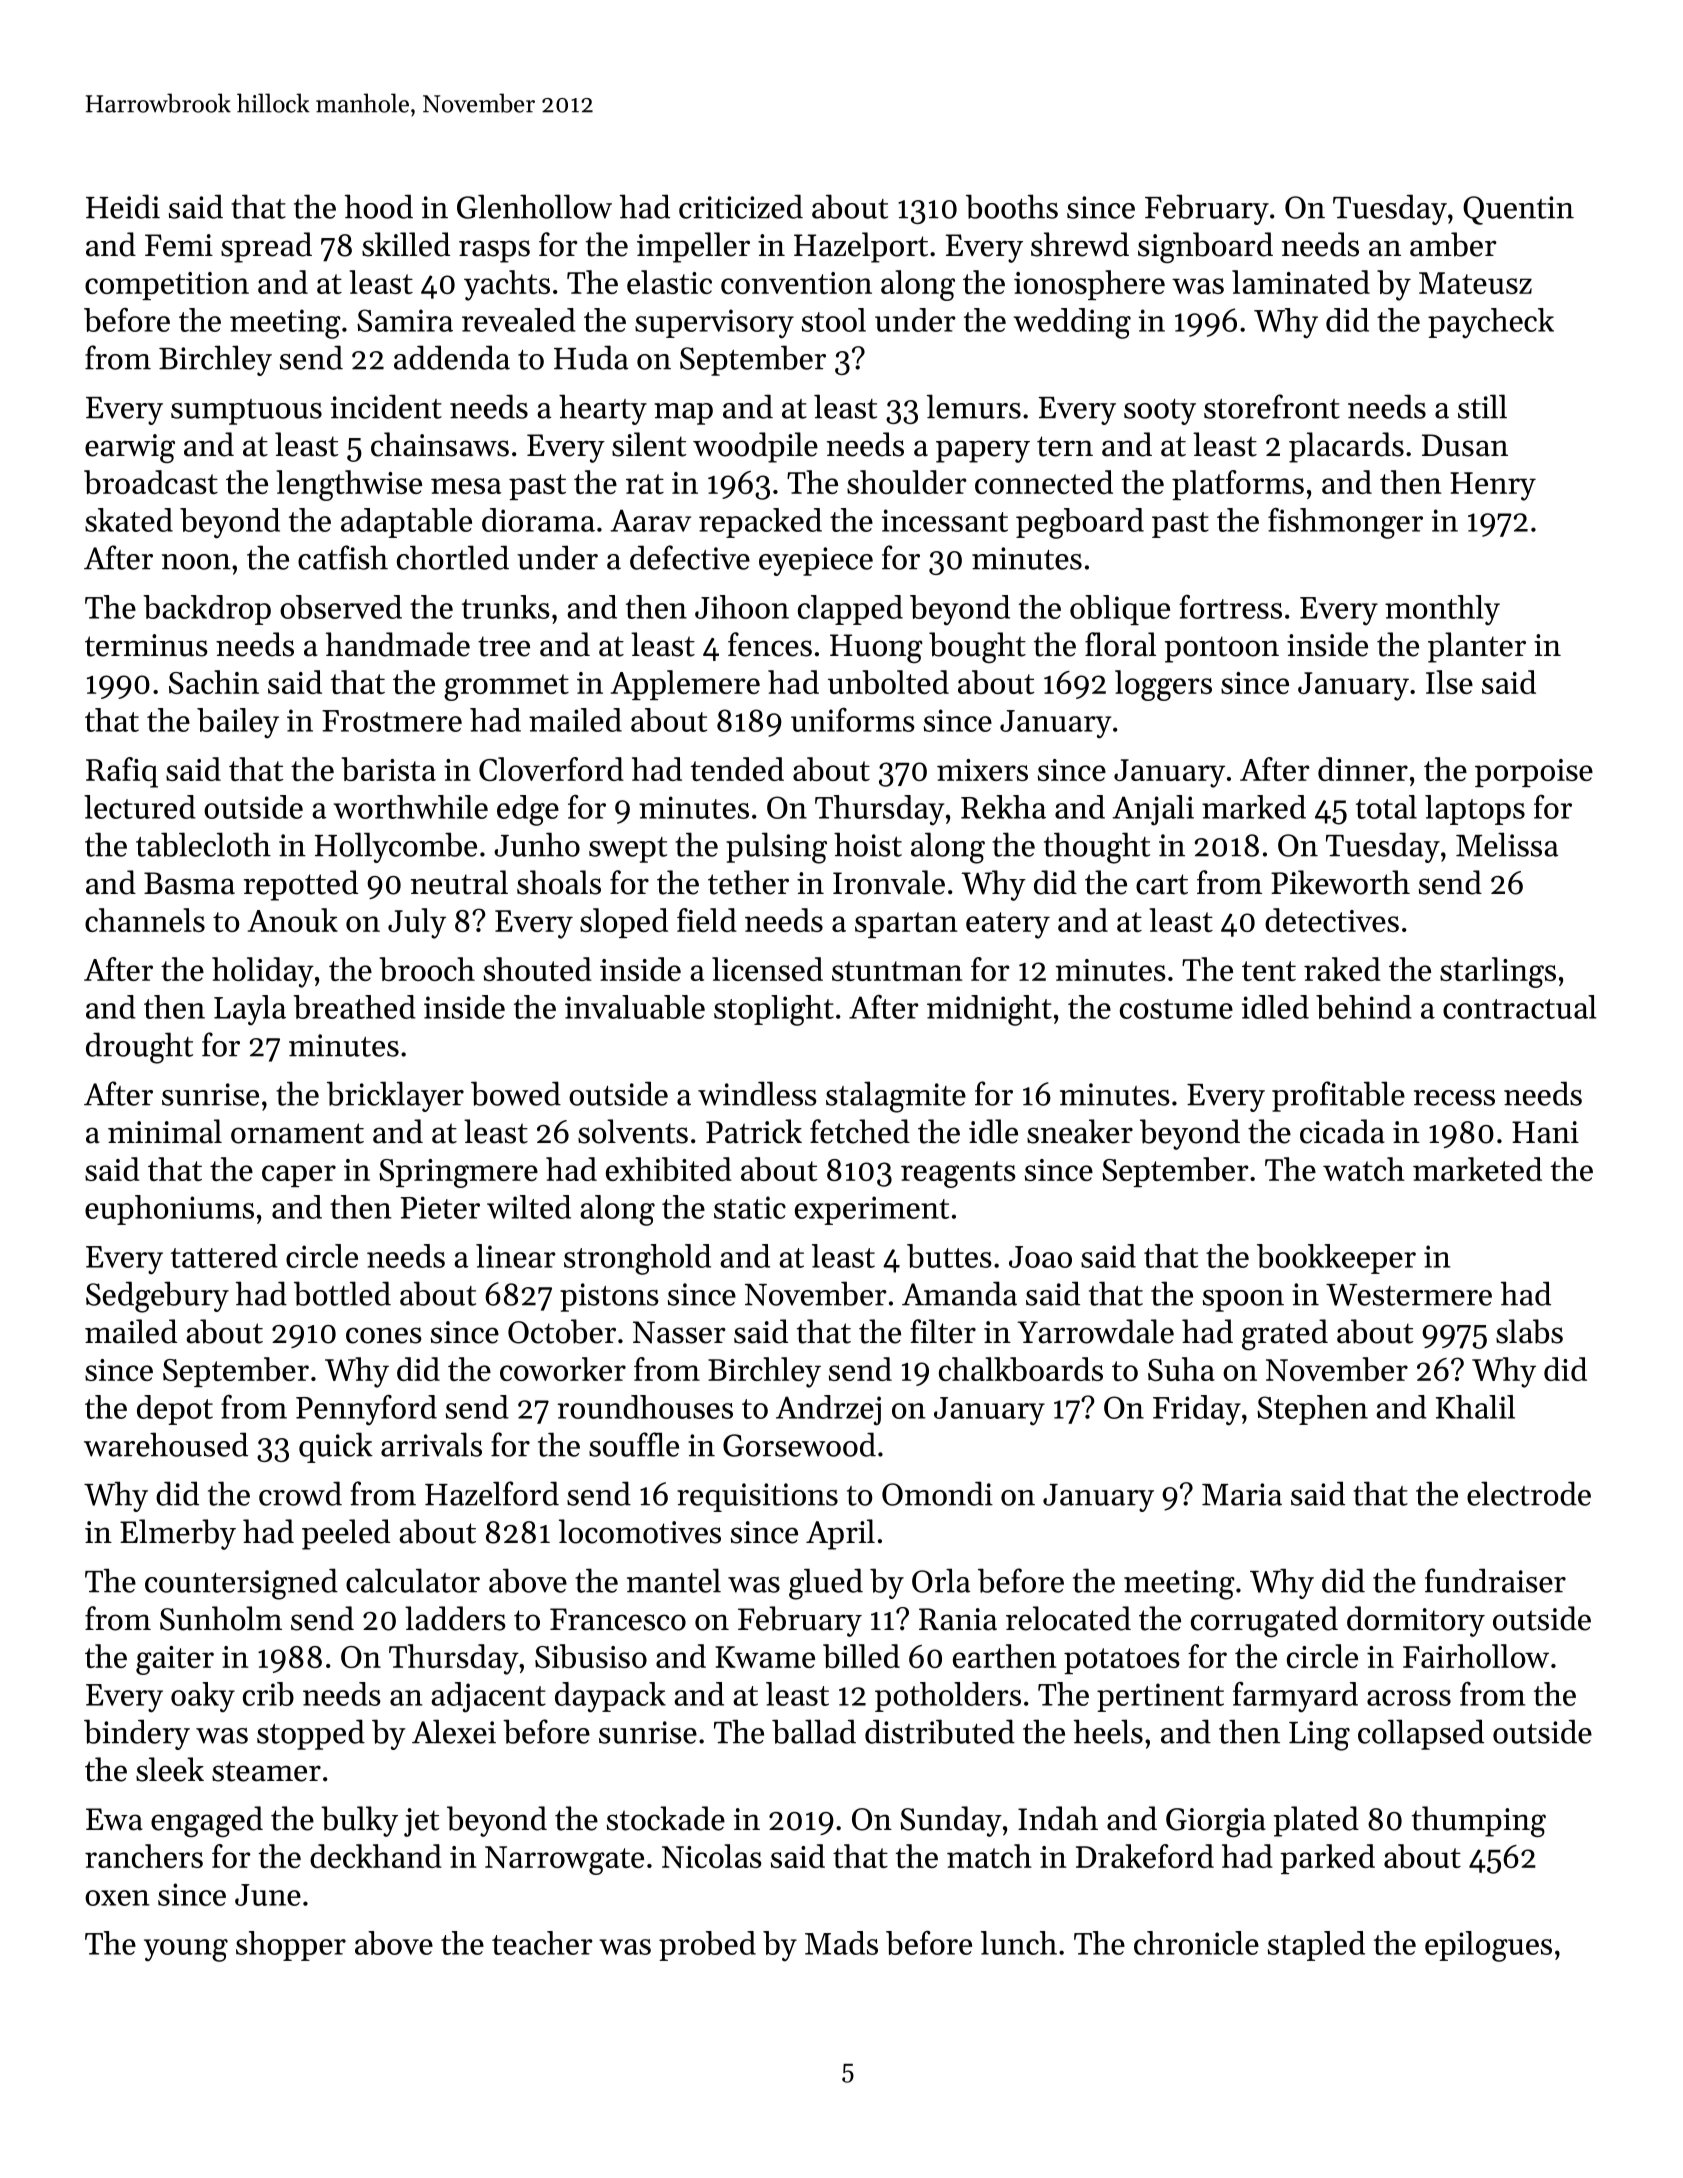 This screenshot has height=2178, width=1683. I want to click on Maria, so click(1242, 1494).
